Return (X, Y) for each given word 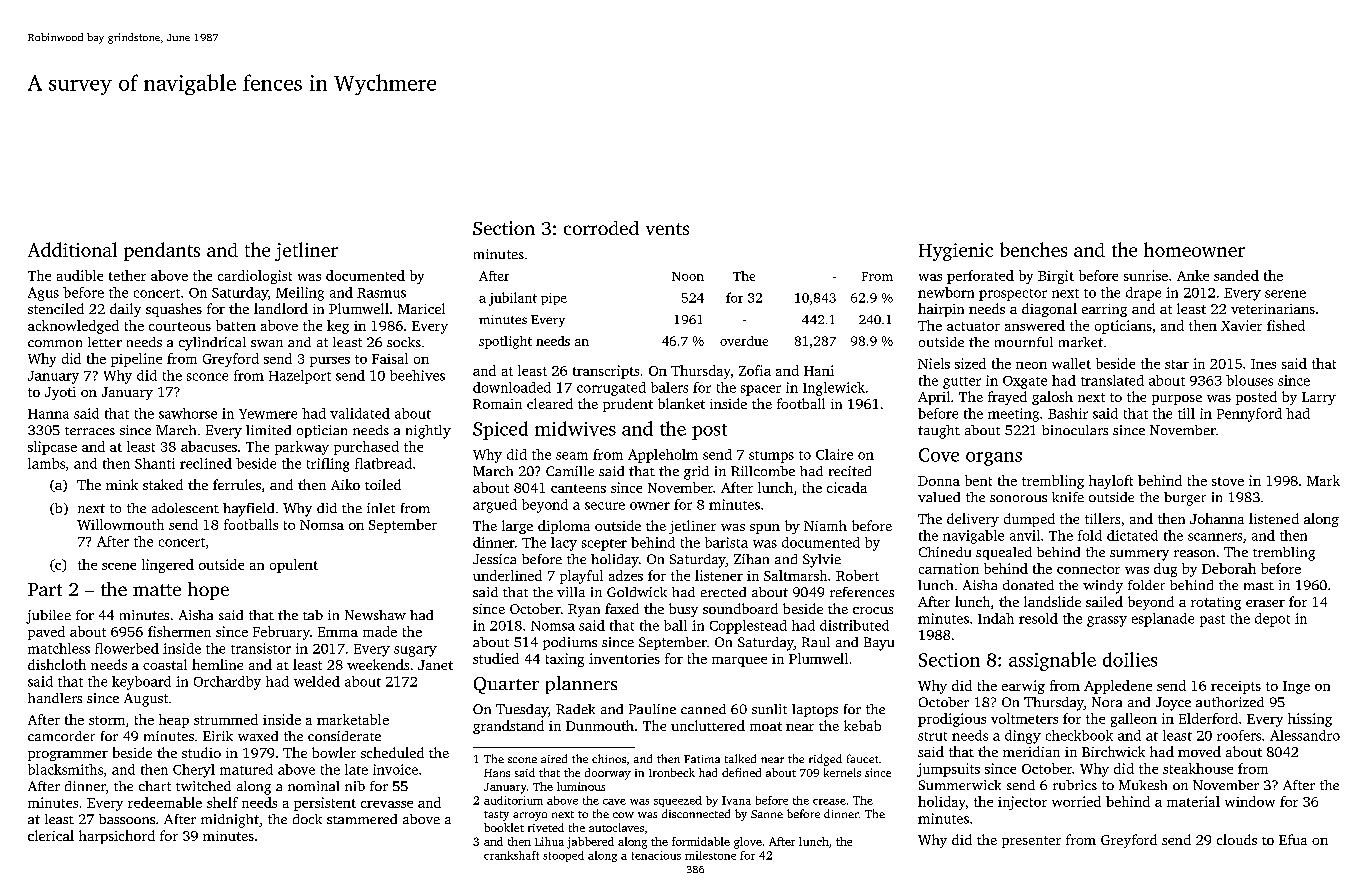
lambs (46, 463)
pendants (162, 251)
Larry (1319, 398)
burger (1185, 499)
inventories (624, 658)
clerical (51, 835)
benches (1033, 249)
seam (572, 456)
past (1212, 621)
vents (667, 229)
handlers (55, 698)
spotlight (505, 342)
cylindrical (212, 344)
